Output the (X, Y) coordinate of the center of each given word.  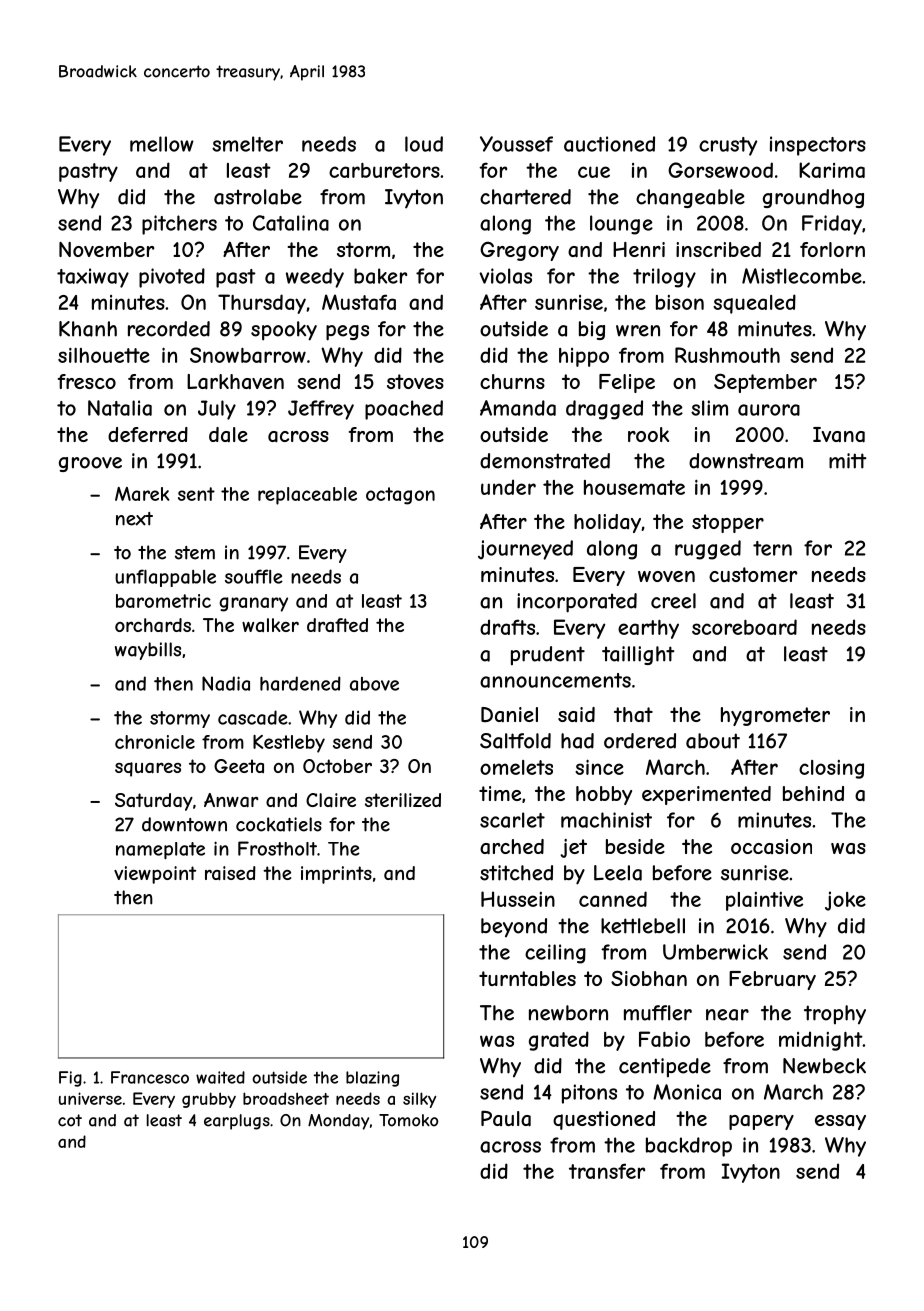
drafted (337, 625)
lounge (621, 225)
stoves (415, 381)
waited (220, 1077)
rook (648, 434)
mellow (162, 144)
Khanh (88, 329)
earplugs (237, 1122)
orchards (153, 625)
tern (772, 548)
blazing (372, 1079)
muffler (658, 1013)
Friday (832, 225)
